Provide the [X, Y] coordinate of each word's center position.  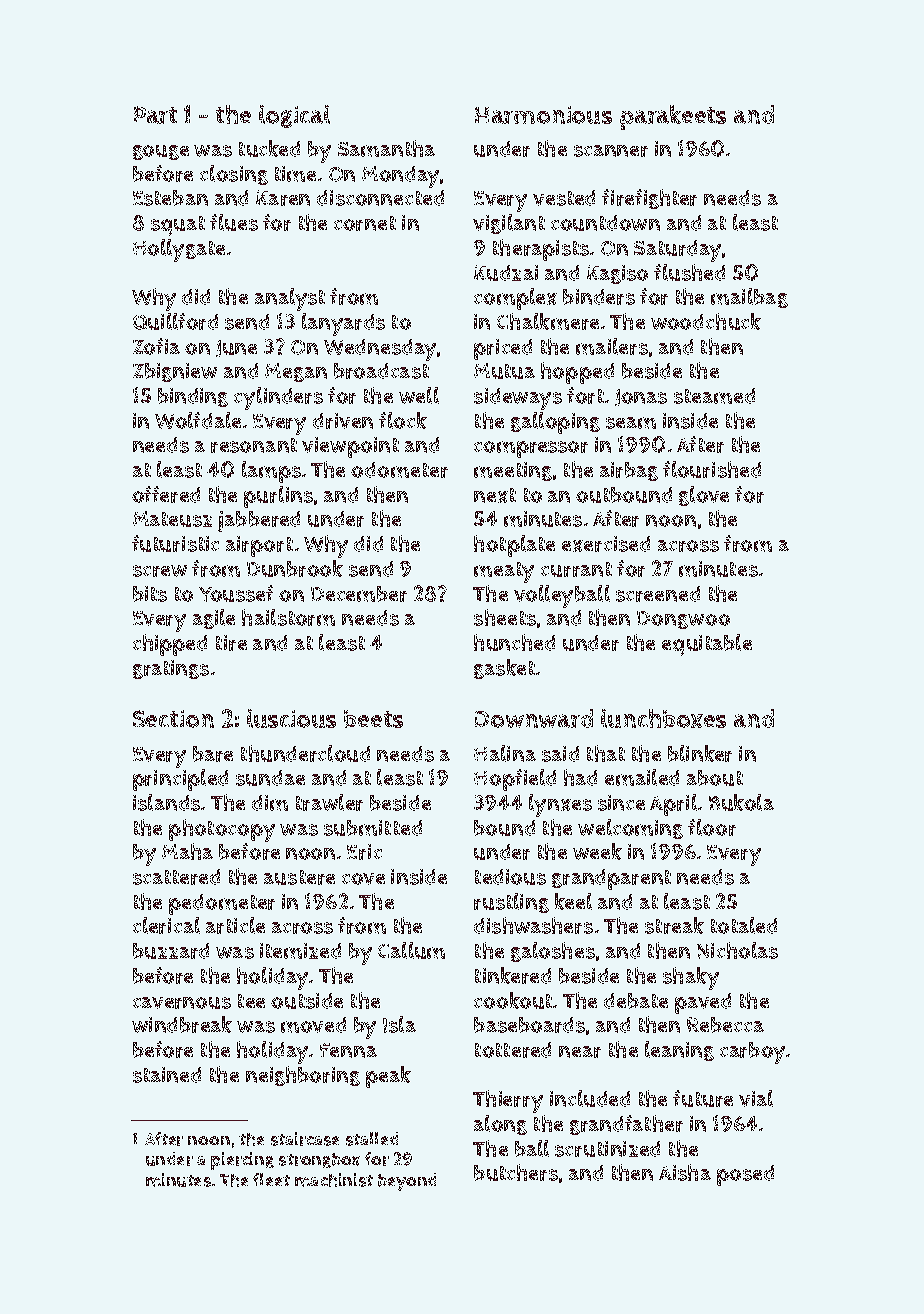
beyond [407, 1182]
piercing [242, 1161]
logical [294, 116]
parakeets [673, 117]
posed [745, 1175]
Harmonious [543, 115]
